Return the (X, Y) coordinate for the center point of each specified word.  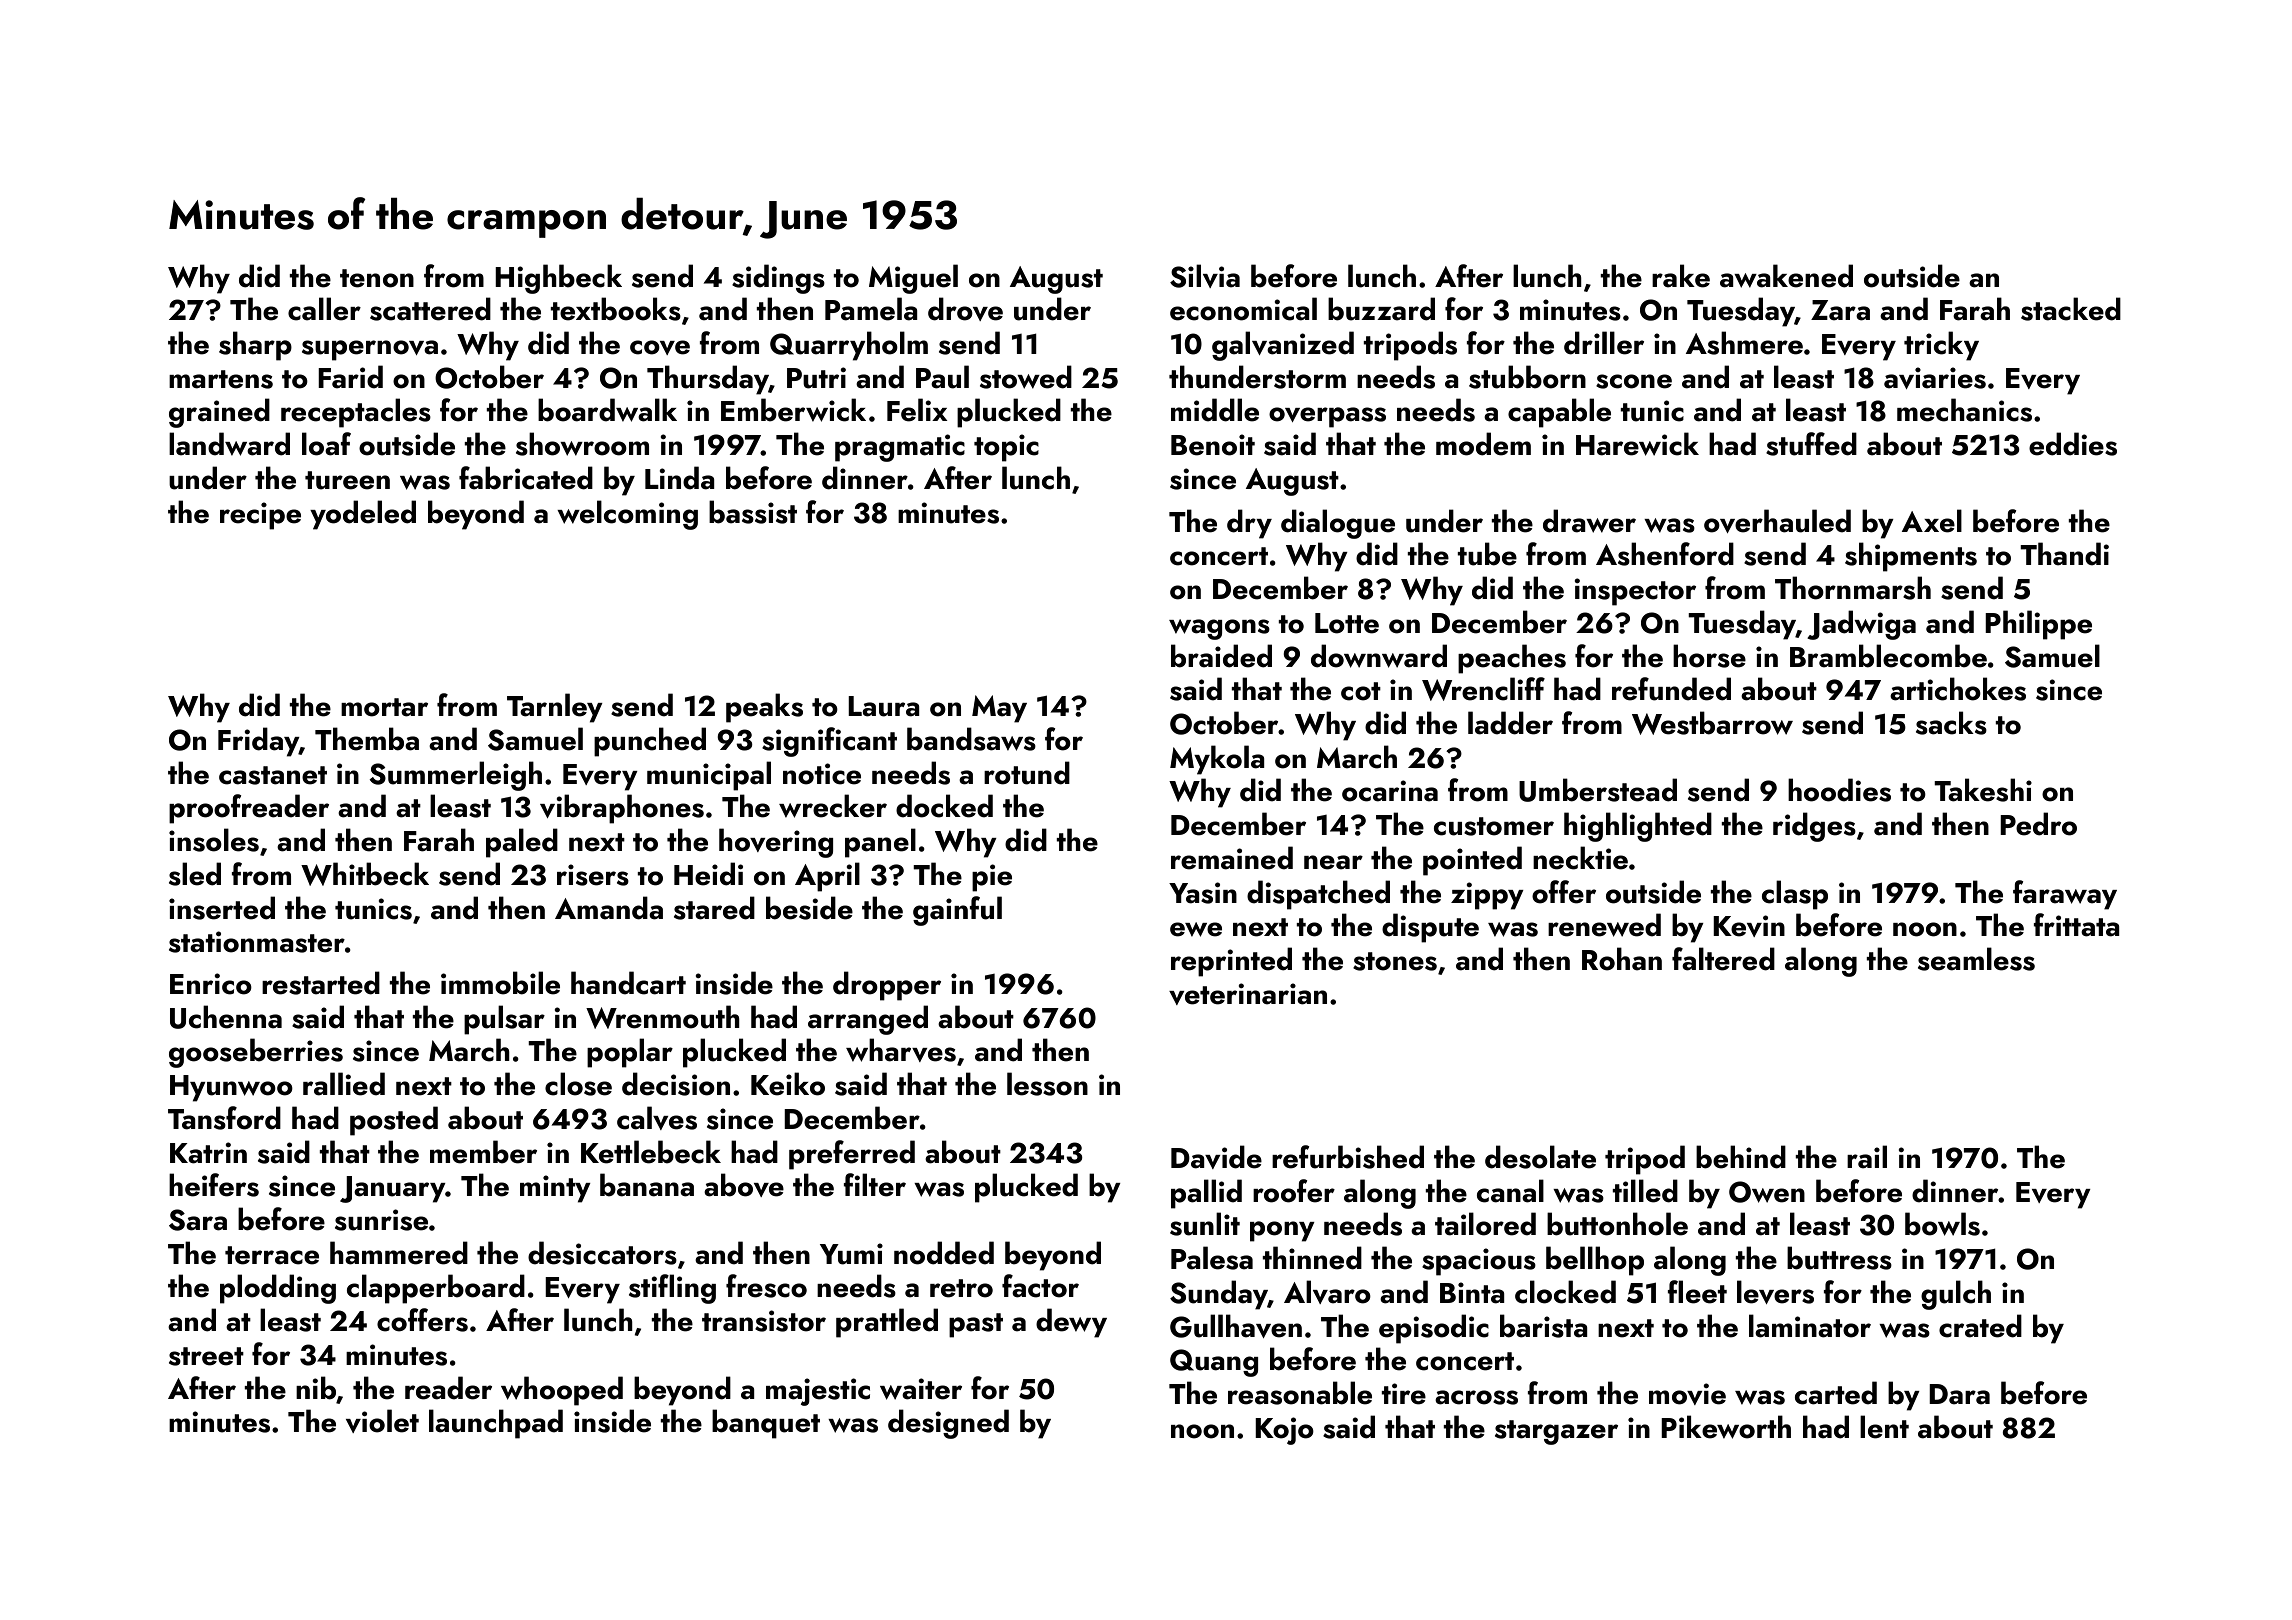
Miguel (913, 279)
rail (1867, 1157)
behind (1741, 1157)
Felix (917, 410)
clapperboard (436, 1289)
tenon (377, 278)
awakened (1786, 276)
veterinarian (1248, 994)
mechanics (1964, 410)
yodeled (363, 515)
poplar (630, 1053)
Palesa (1212, 1258)
